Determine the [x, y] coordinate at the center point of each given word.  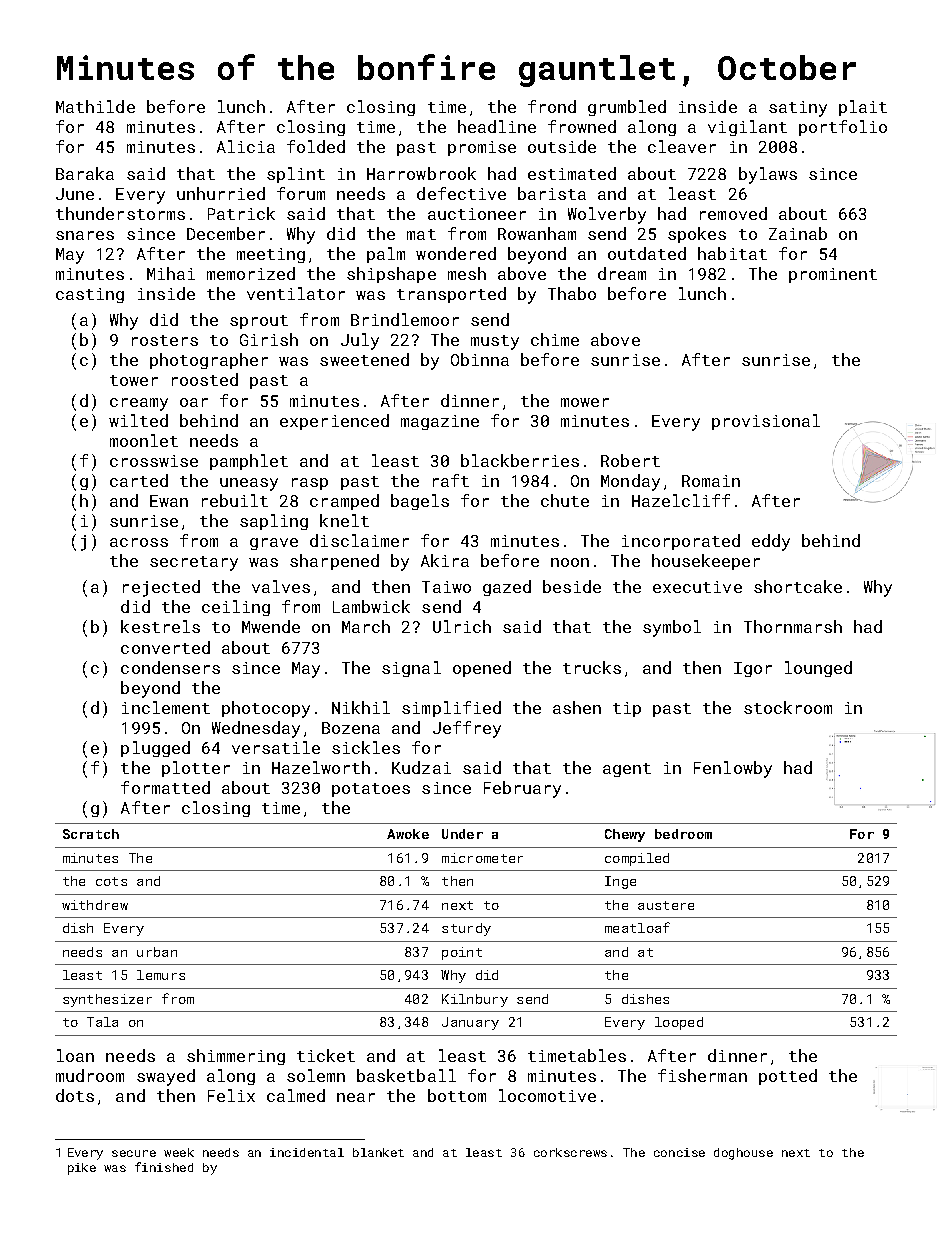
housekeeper [706, 562]
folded [316, 146]
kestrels [160, 626]
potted [788, 1077]
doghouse [743, 1154]
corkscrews [570, 1152]
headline [497, 126]
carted [139, 480]
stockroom [788, 707]
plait [863, 108]
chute [565, 500]
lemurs [161, 975]
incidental [307, 1152]
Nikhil [361, 707]
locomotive [547, 1095]
